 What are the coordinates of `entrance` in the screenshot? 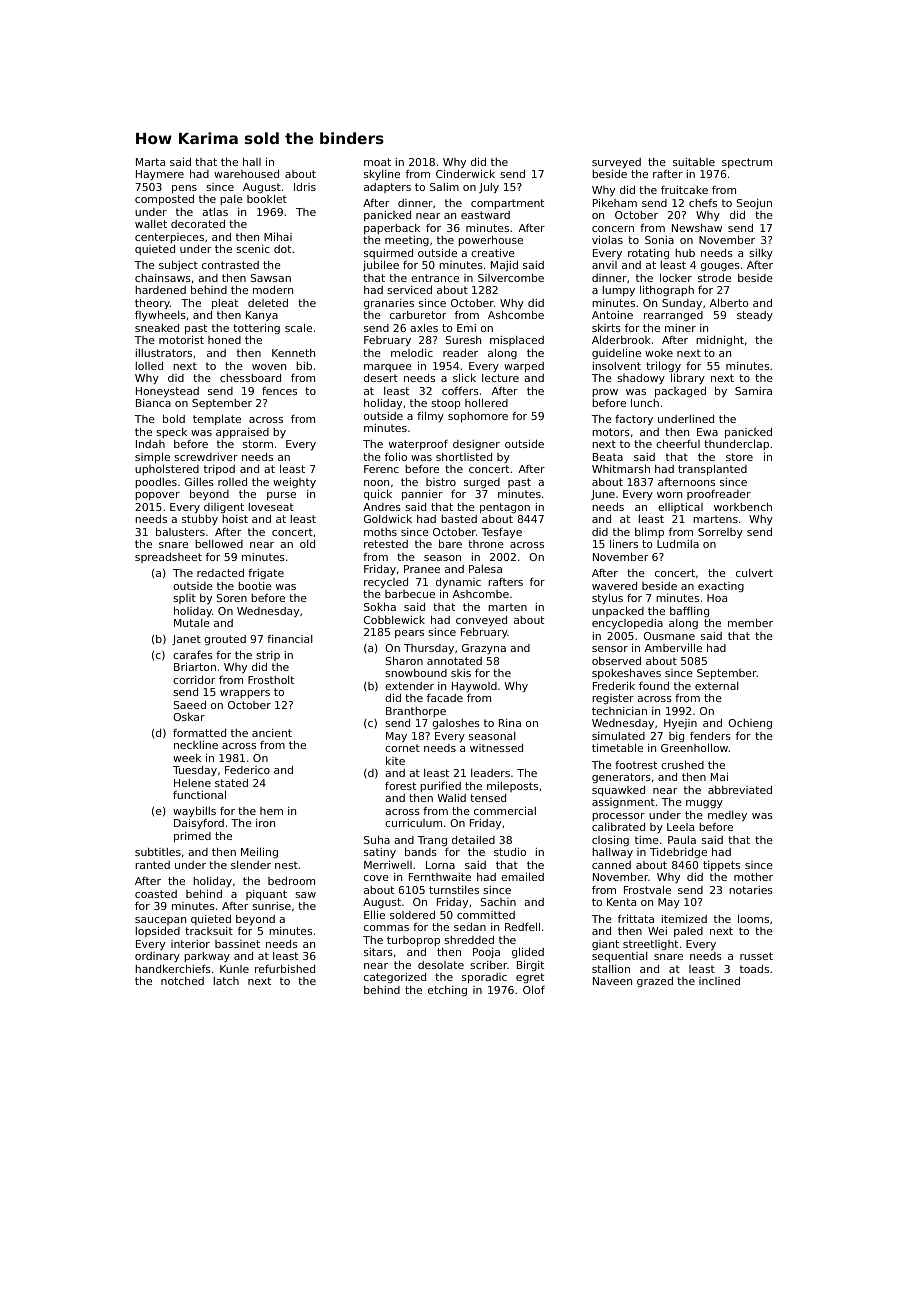 It's located at (435, 278).
